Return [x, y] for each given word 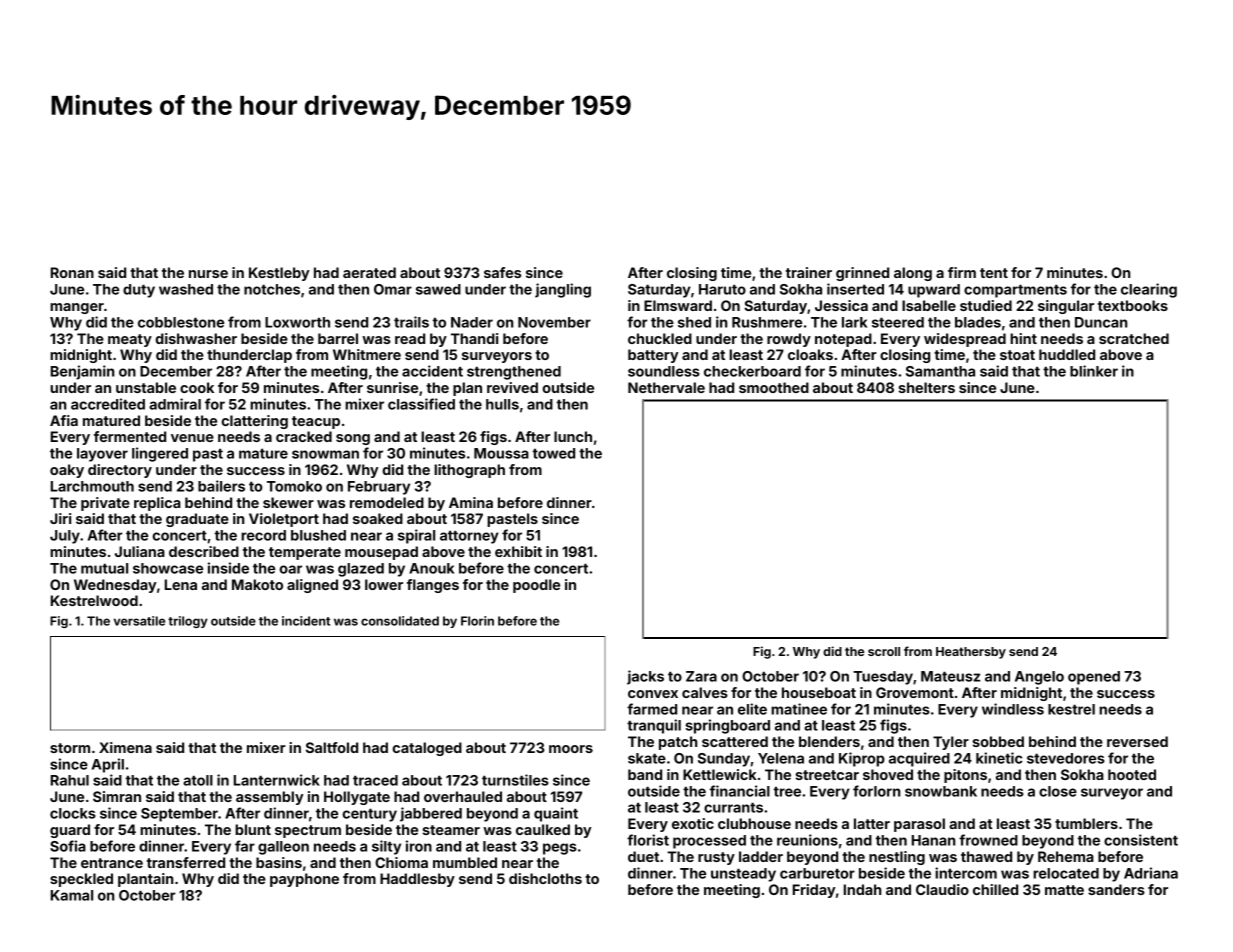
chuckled [660, 338]
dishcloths [545, 878]
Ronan [72, 272]
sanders [1116, 889]
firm [962, 272]
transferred [186, 862]
